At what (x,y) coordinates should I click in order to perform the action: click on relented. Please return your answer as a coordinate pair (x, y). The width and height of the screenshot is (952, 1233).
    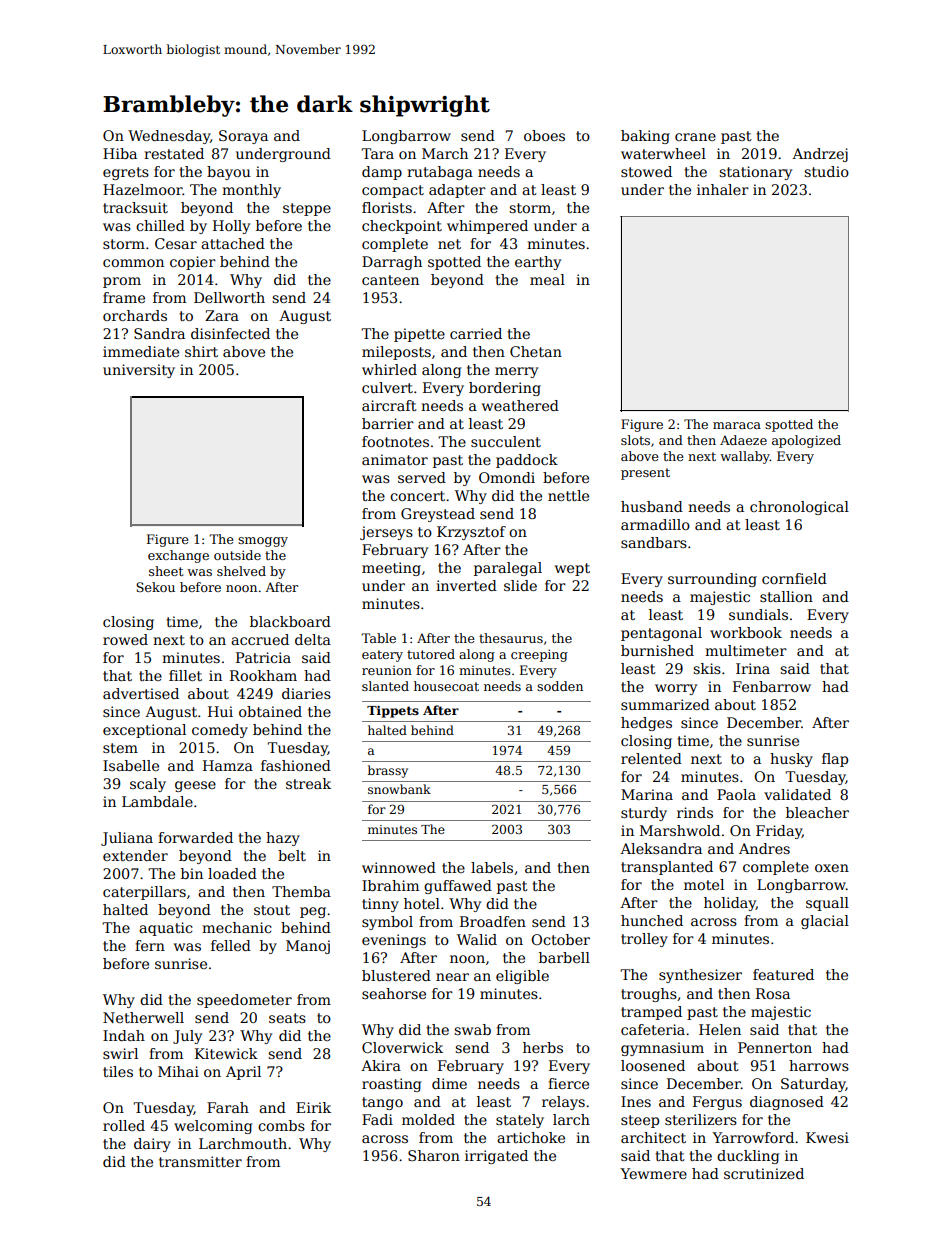
    Looking at the image, I should click on (651, 758).
